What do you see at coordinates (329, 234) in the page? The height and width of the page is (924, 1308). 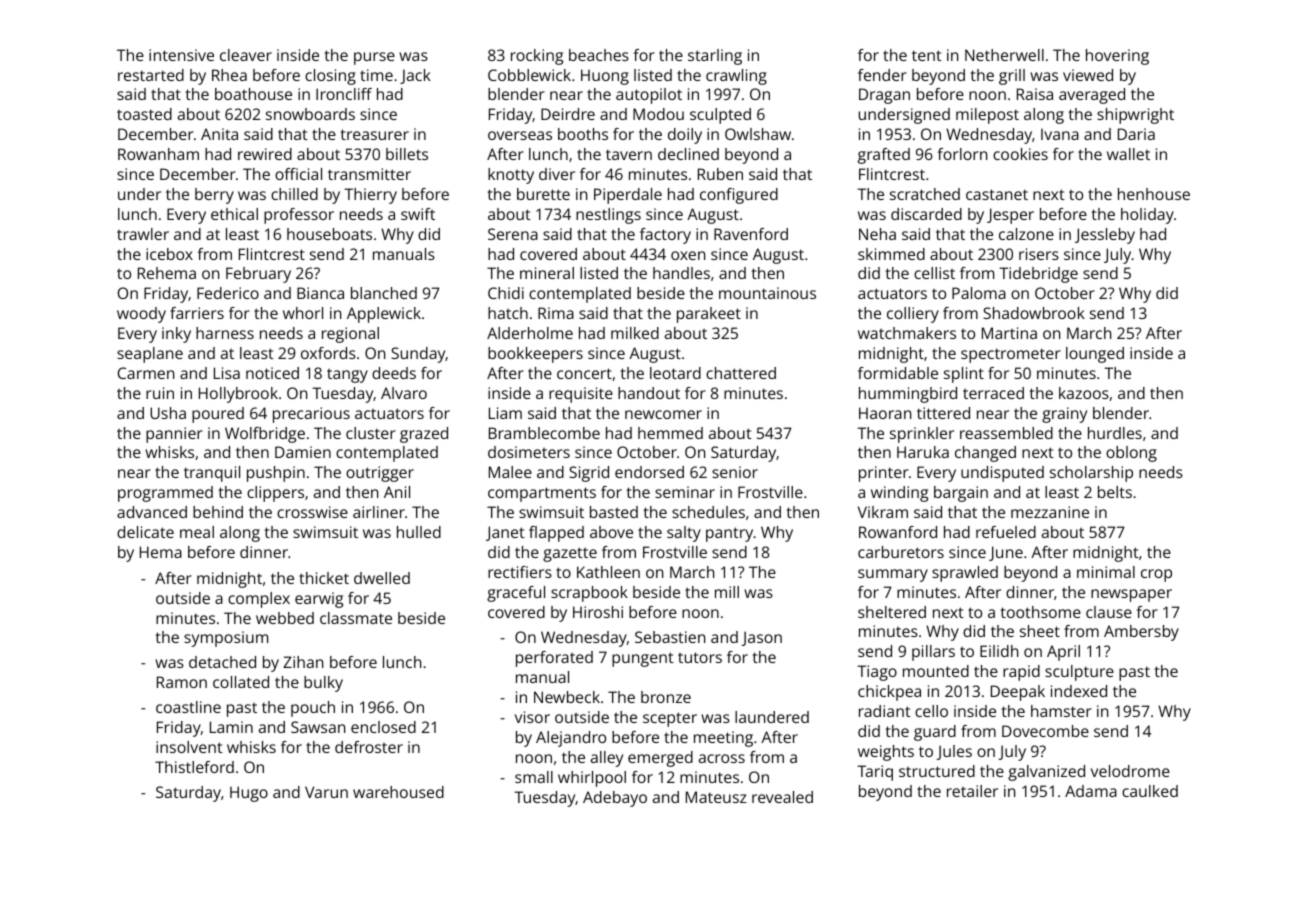 I see `houseboats` at bounding box center [329, 234].
